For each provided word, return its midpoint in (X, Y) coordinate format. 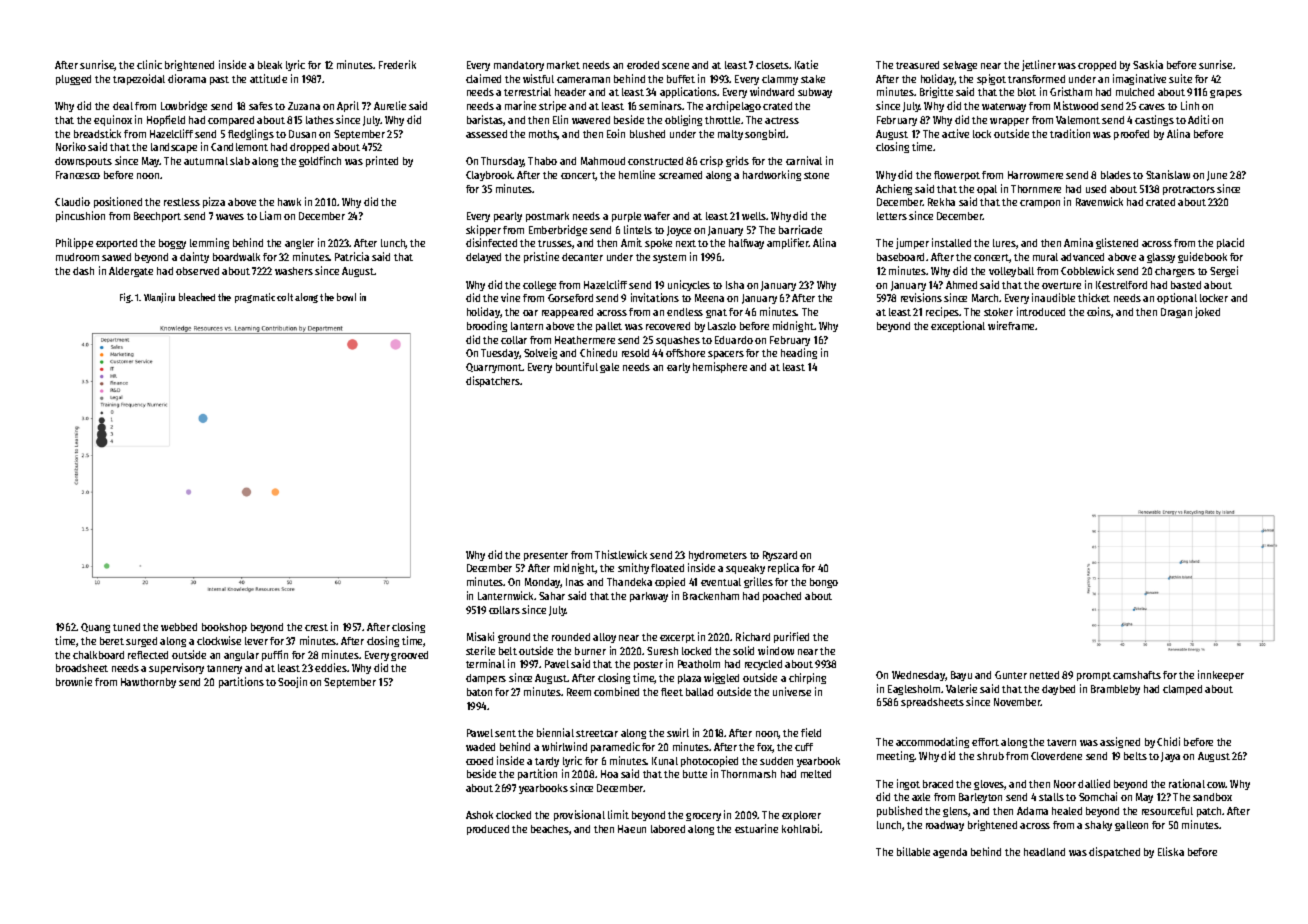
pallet (609, 327)
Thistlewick (621, 554)
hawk (289, 202)
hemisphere (720, 367)
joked (1207, 312)
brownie (74, 681)
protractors (1189, 190)
